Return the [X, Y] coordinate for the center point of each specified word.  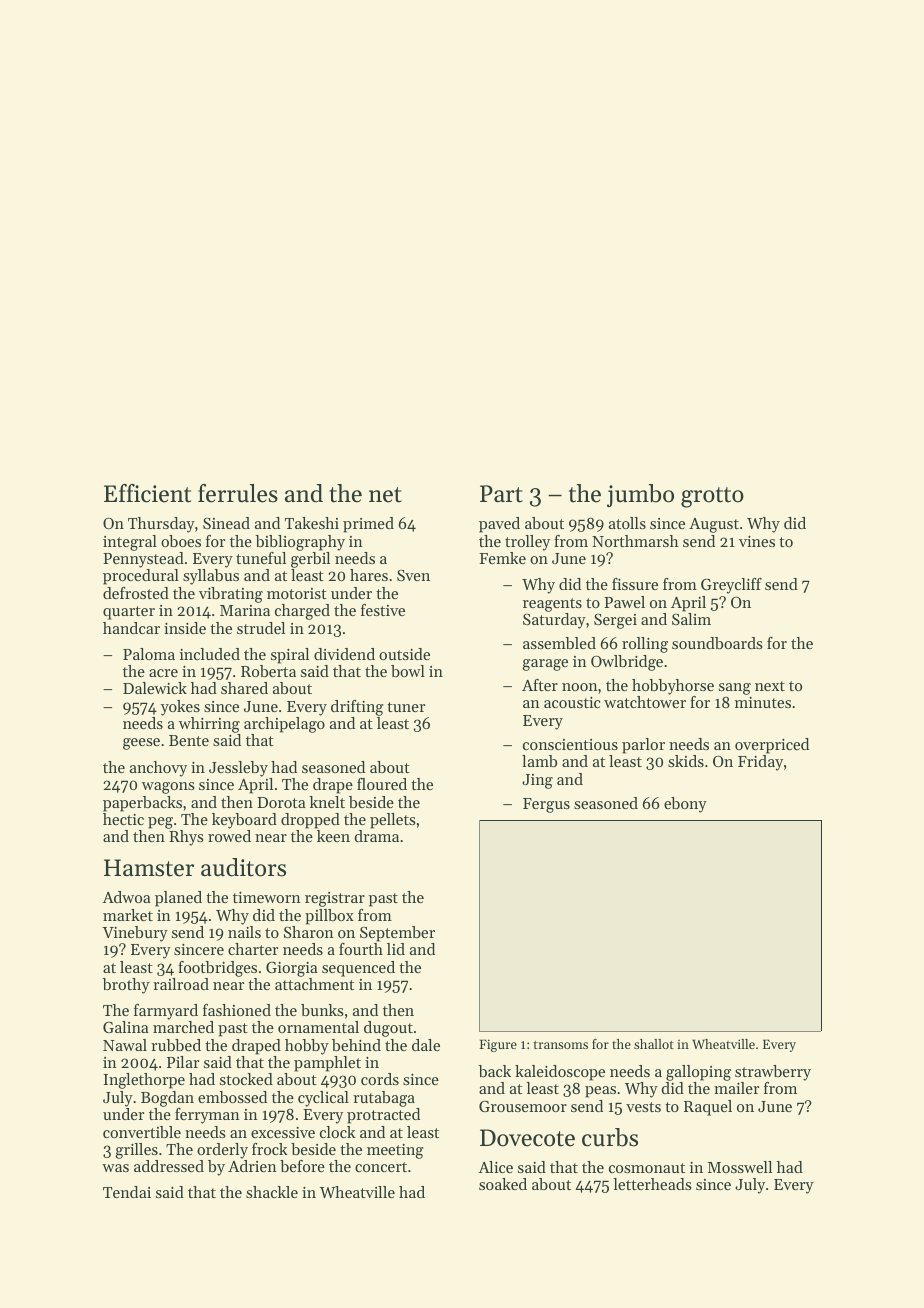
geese [141, 744]
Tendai [127, 1192]
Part [501, 494]
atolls [627, 523]
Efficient [147, 493]
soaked [503, 1184]
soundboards [717, 643]
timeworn [267, 897]
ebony [685, 805]
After [540, 685]
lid [396, 949]
